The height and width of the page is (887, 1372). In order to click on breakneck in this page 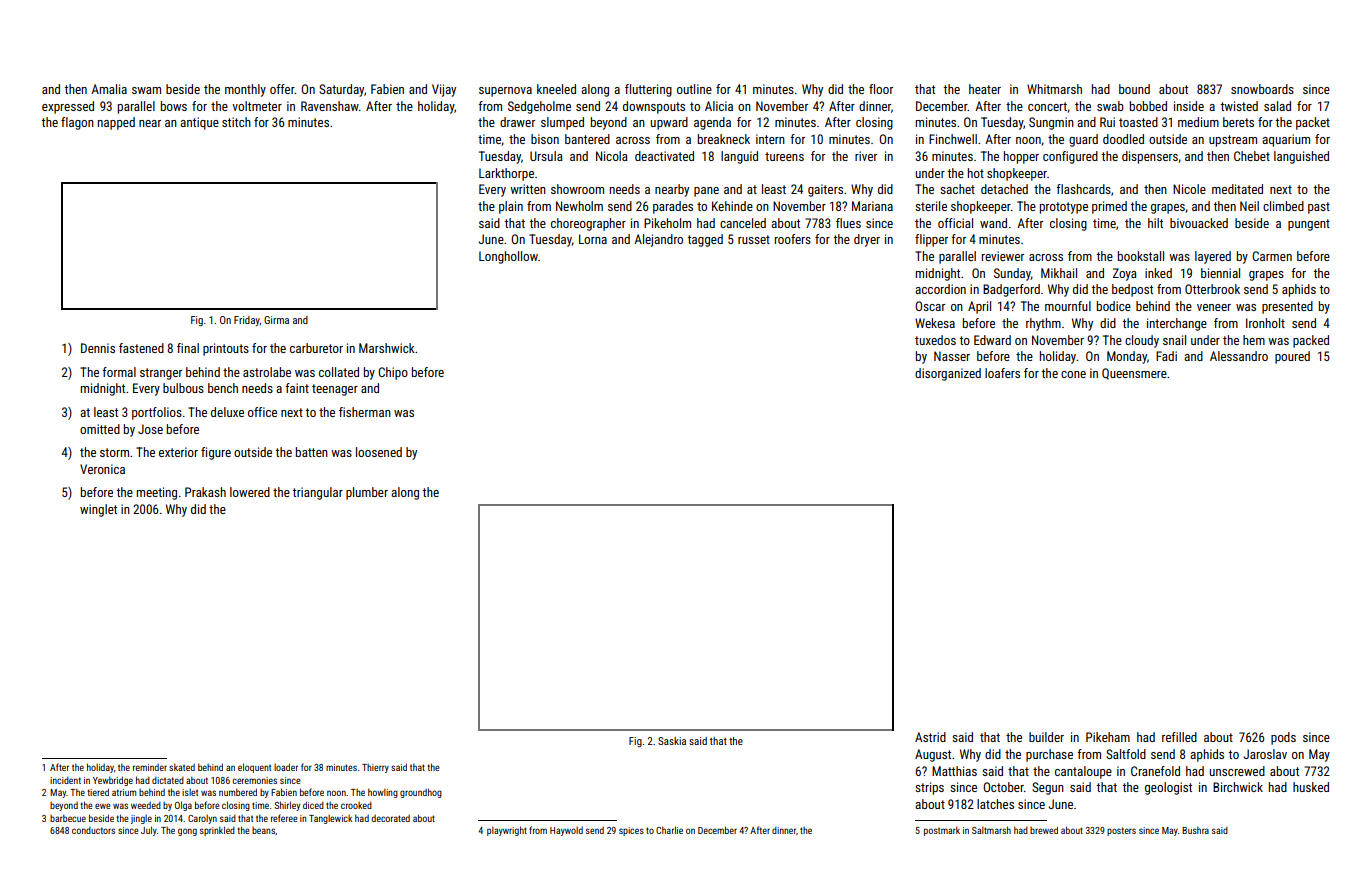, I will do `click(724, 139)`.
